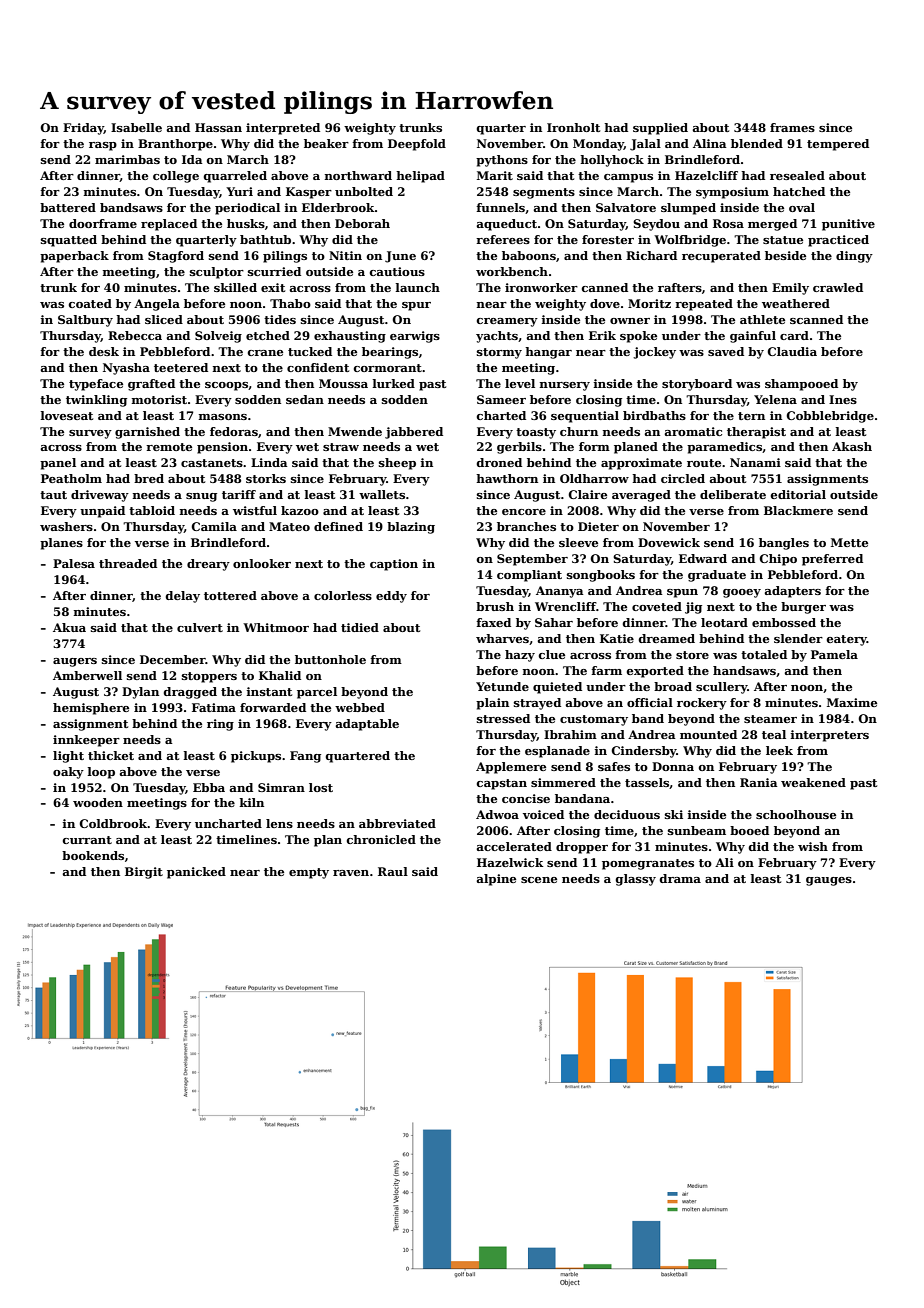 Image resolution: width=924 pixels, height=1308 pixels. What do you see at coordinates (703, 558) in the image?
I see `Edward` at bounding box center [703, 558].
